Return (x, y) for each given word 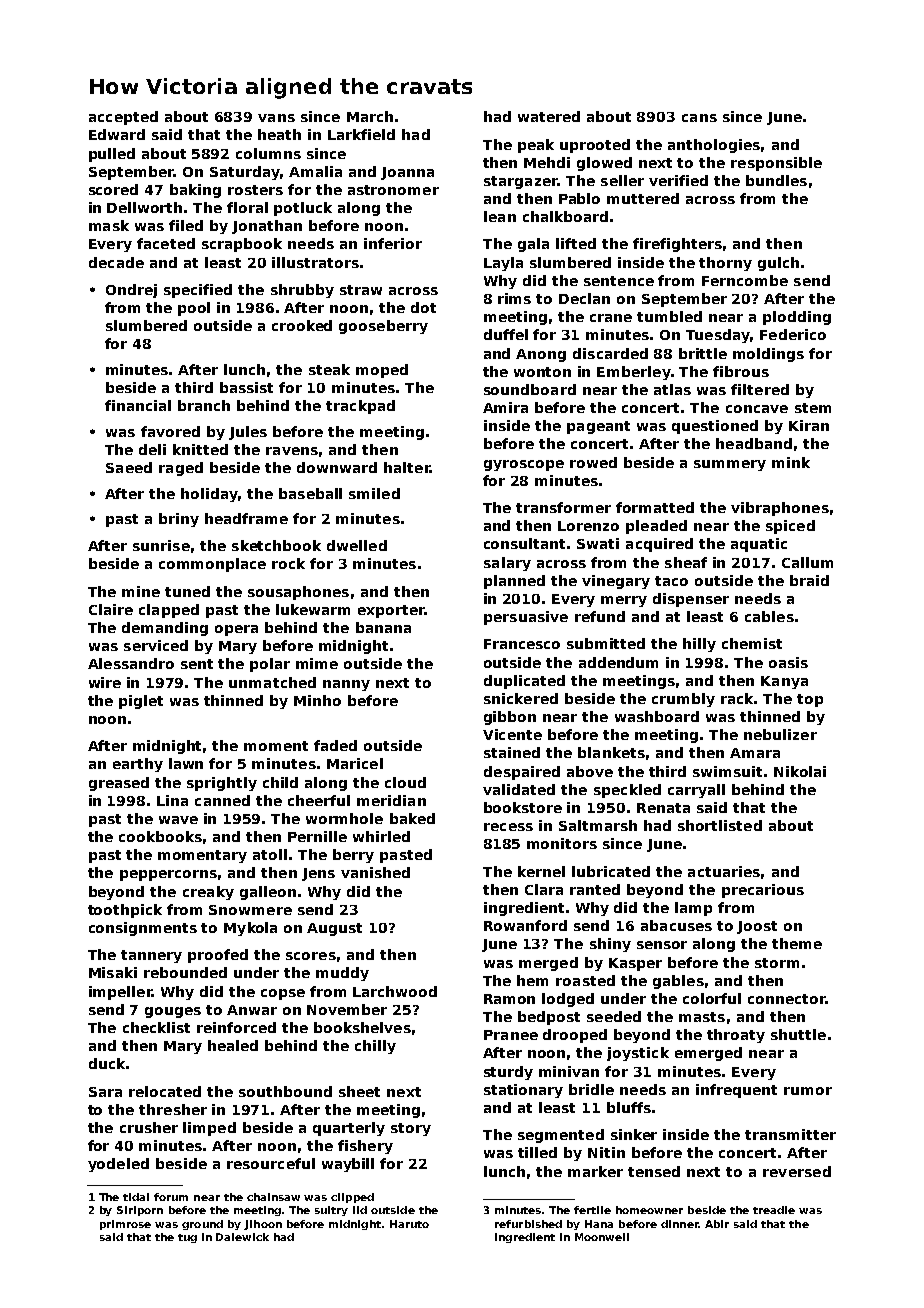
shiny (610, 945)
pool (194, 309)
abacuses (676, 925)
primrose (125, 1225)
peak (536, 146)
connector (787, 999)
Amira (505, 407)
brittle (703, 353)
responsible (776, 164)
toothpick (125, 911)
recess (508, 827)
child (280, 782)
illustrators (315, 262)
